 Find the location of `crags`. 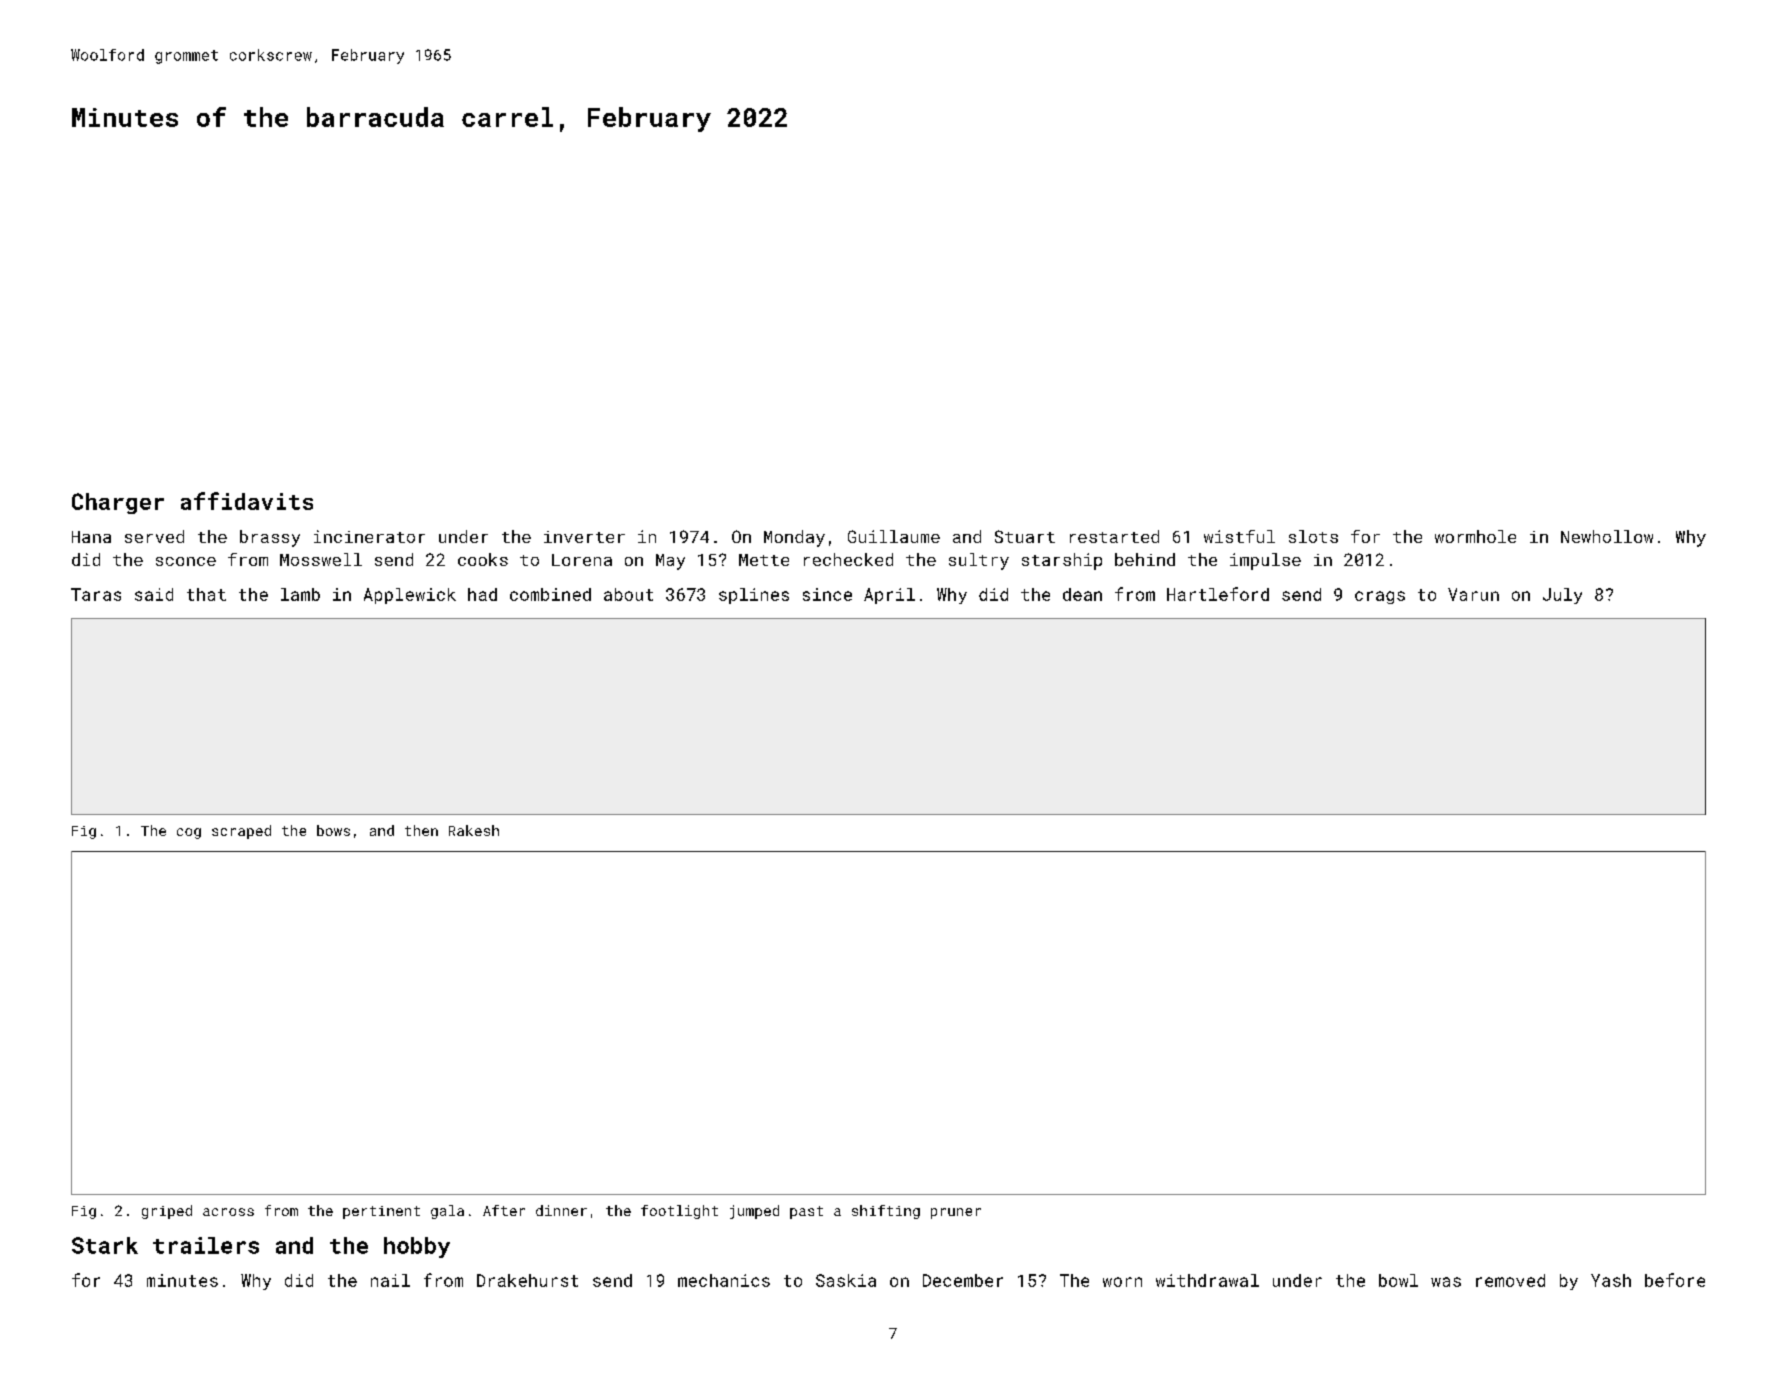

crags is located at coordinates (1380, 597).
